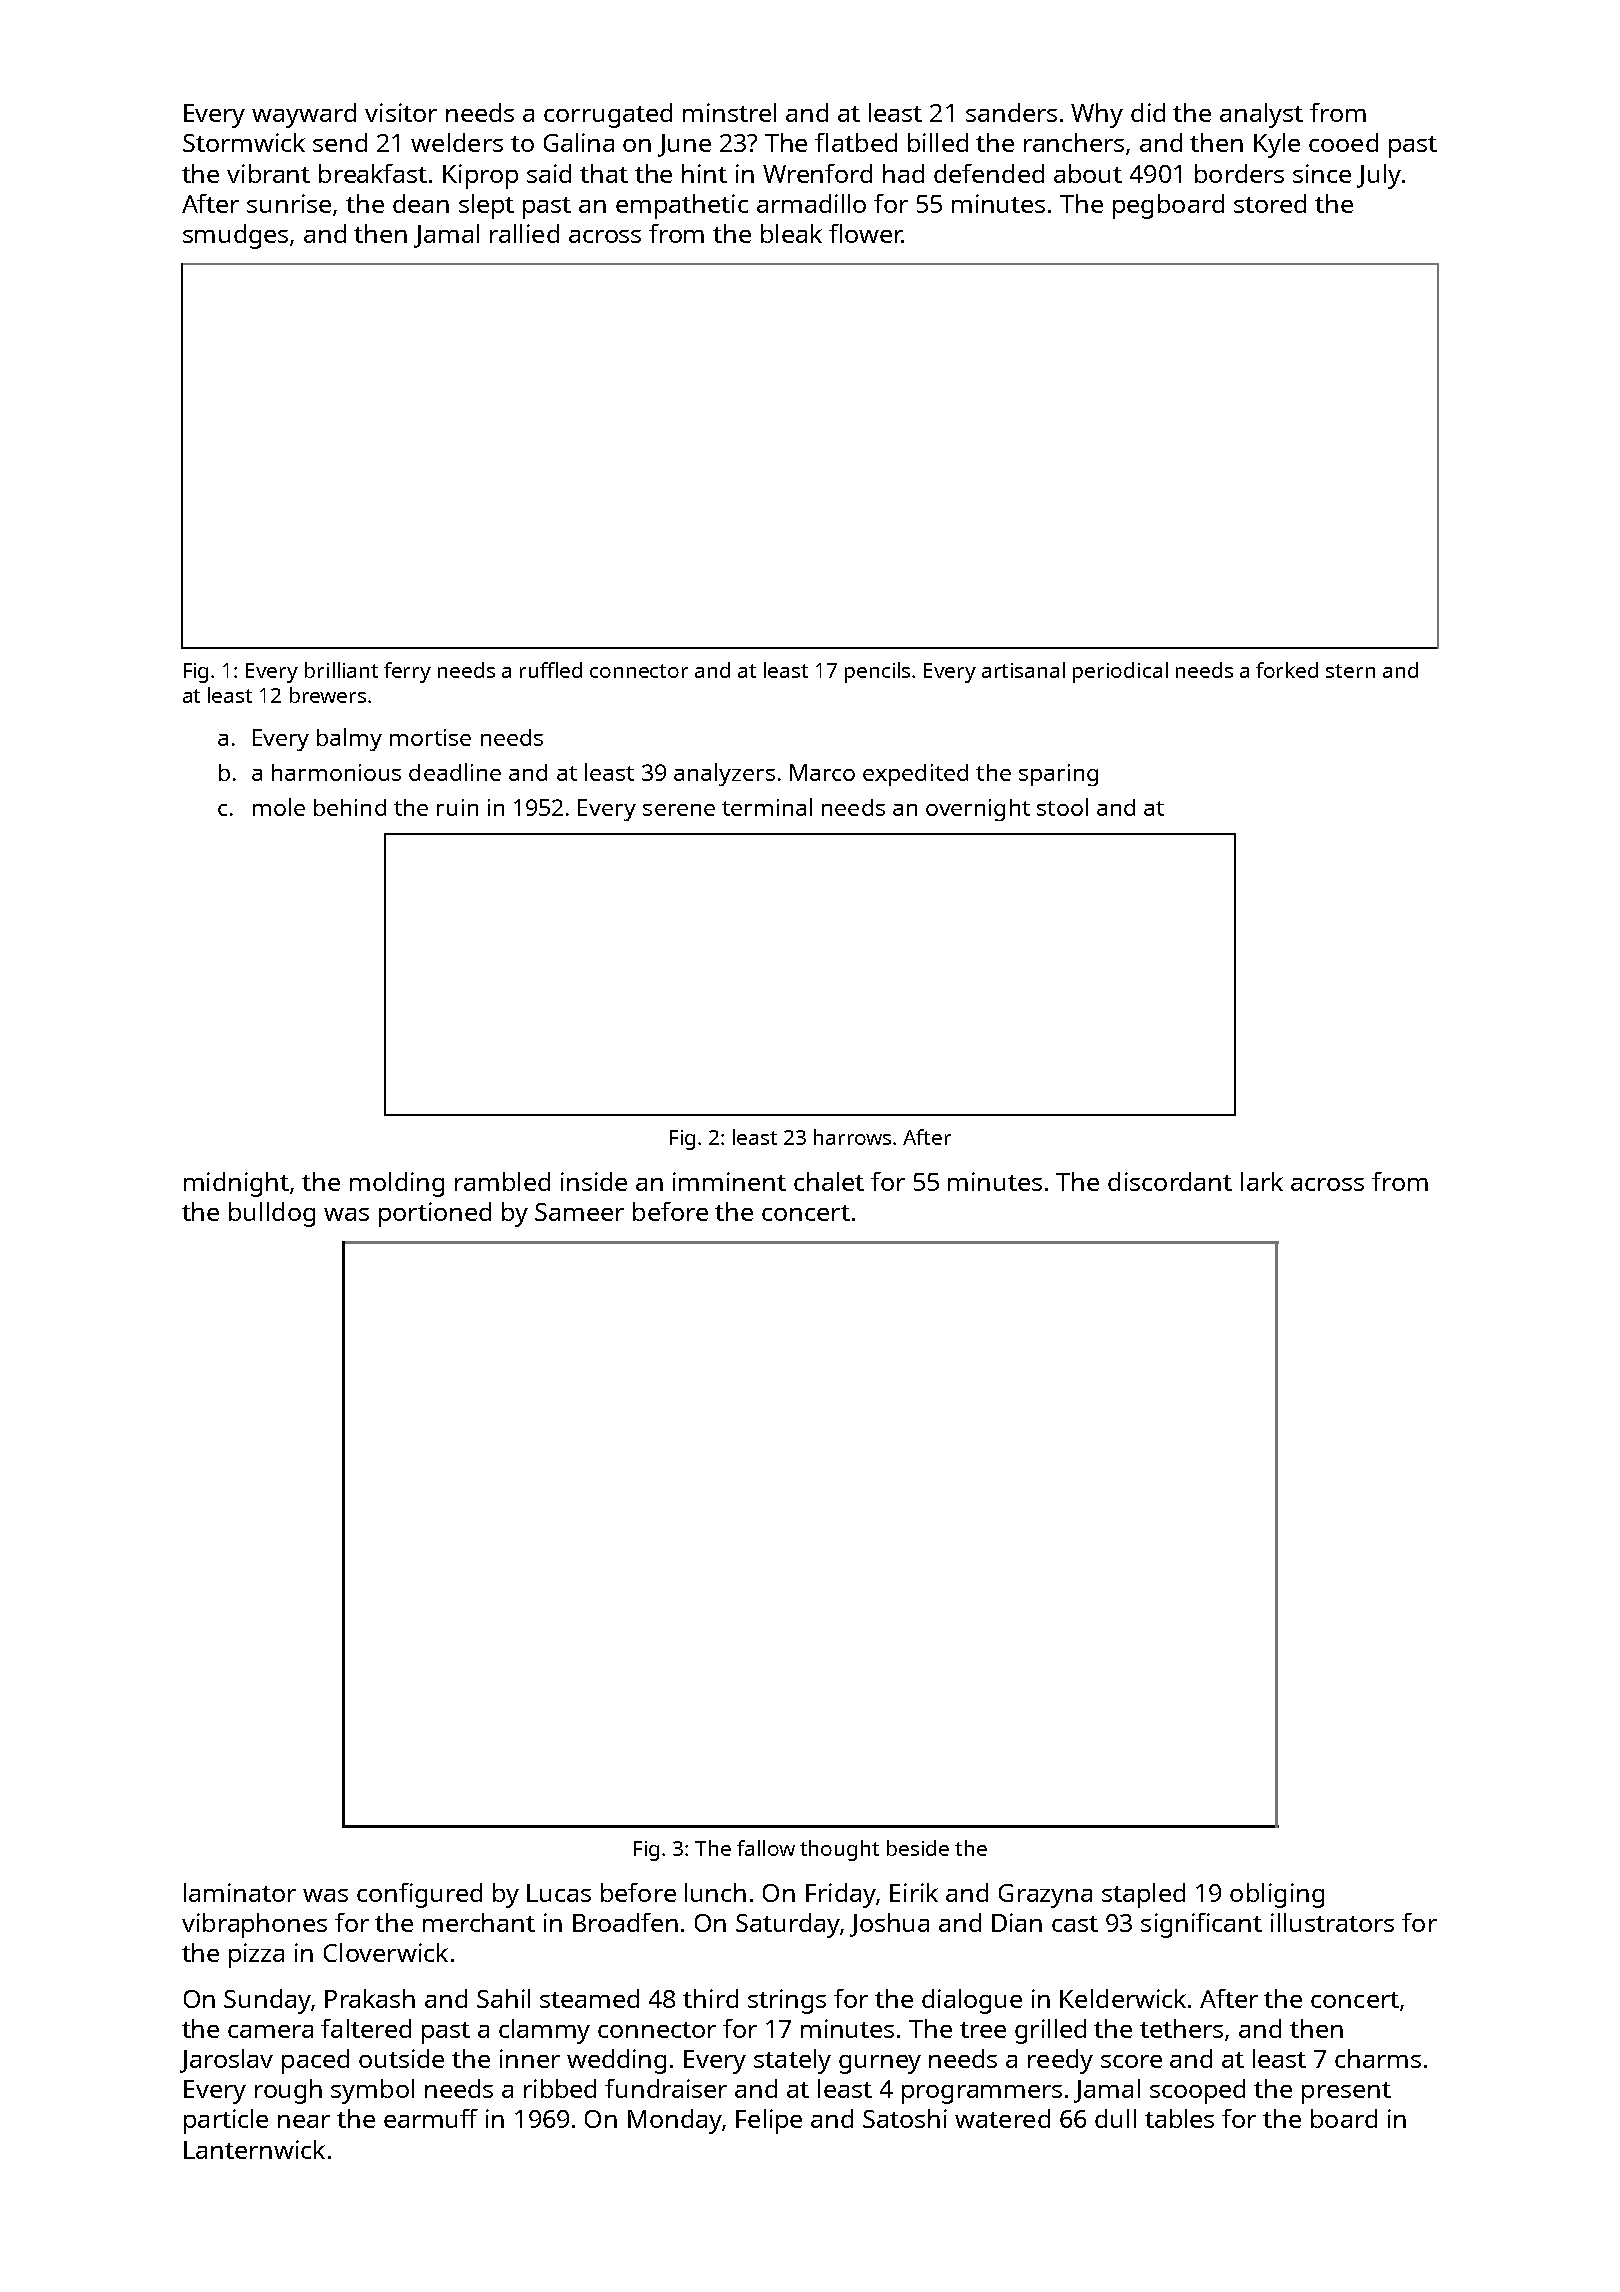 The image size is (1620, 2292). I want to click on ruin, so click(457, 807).
